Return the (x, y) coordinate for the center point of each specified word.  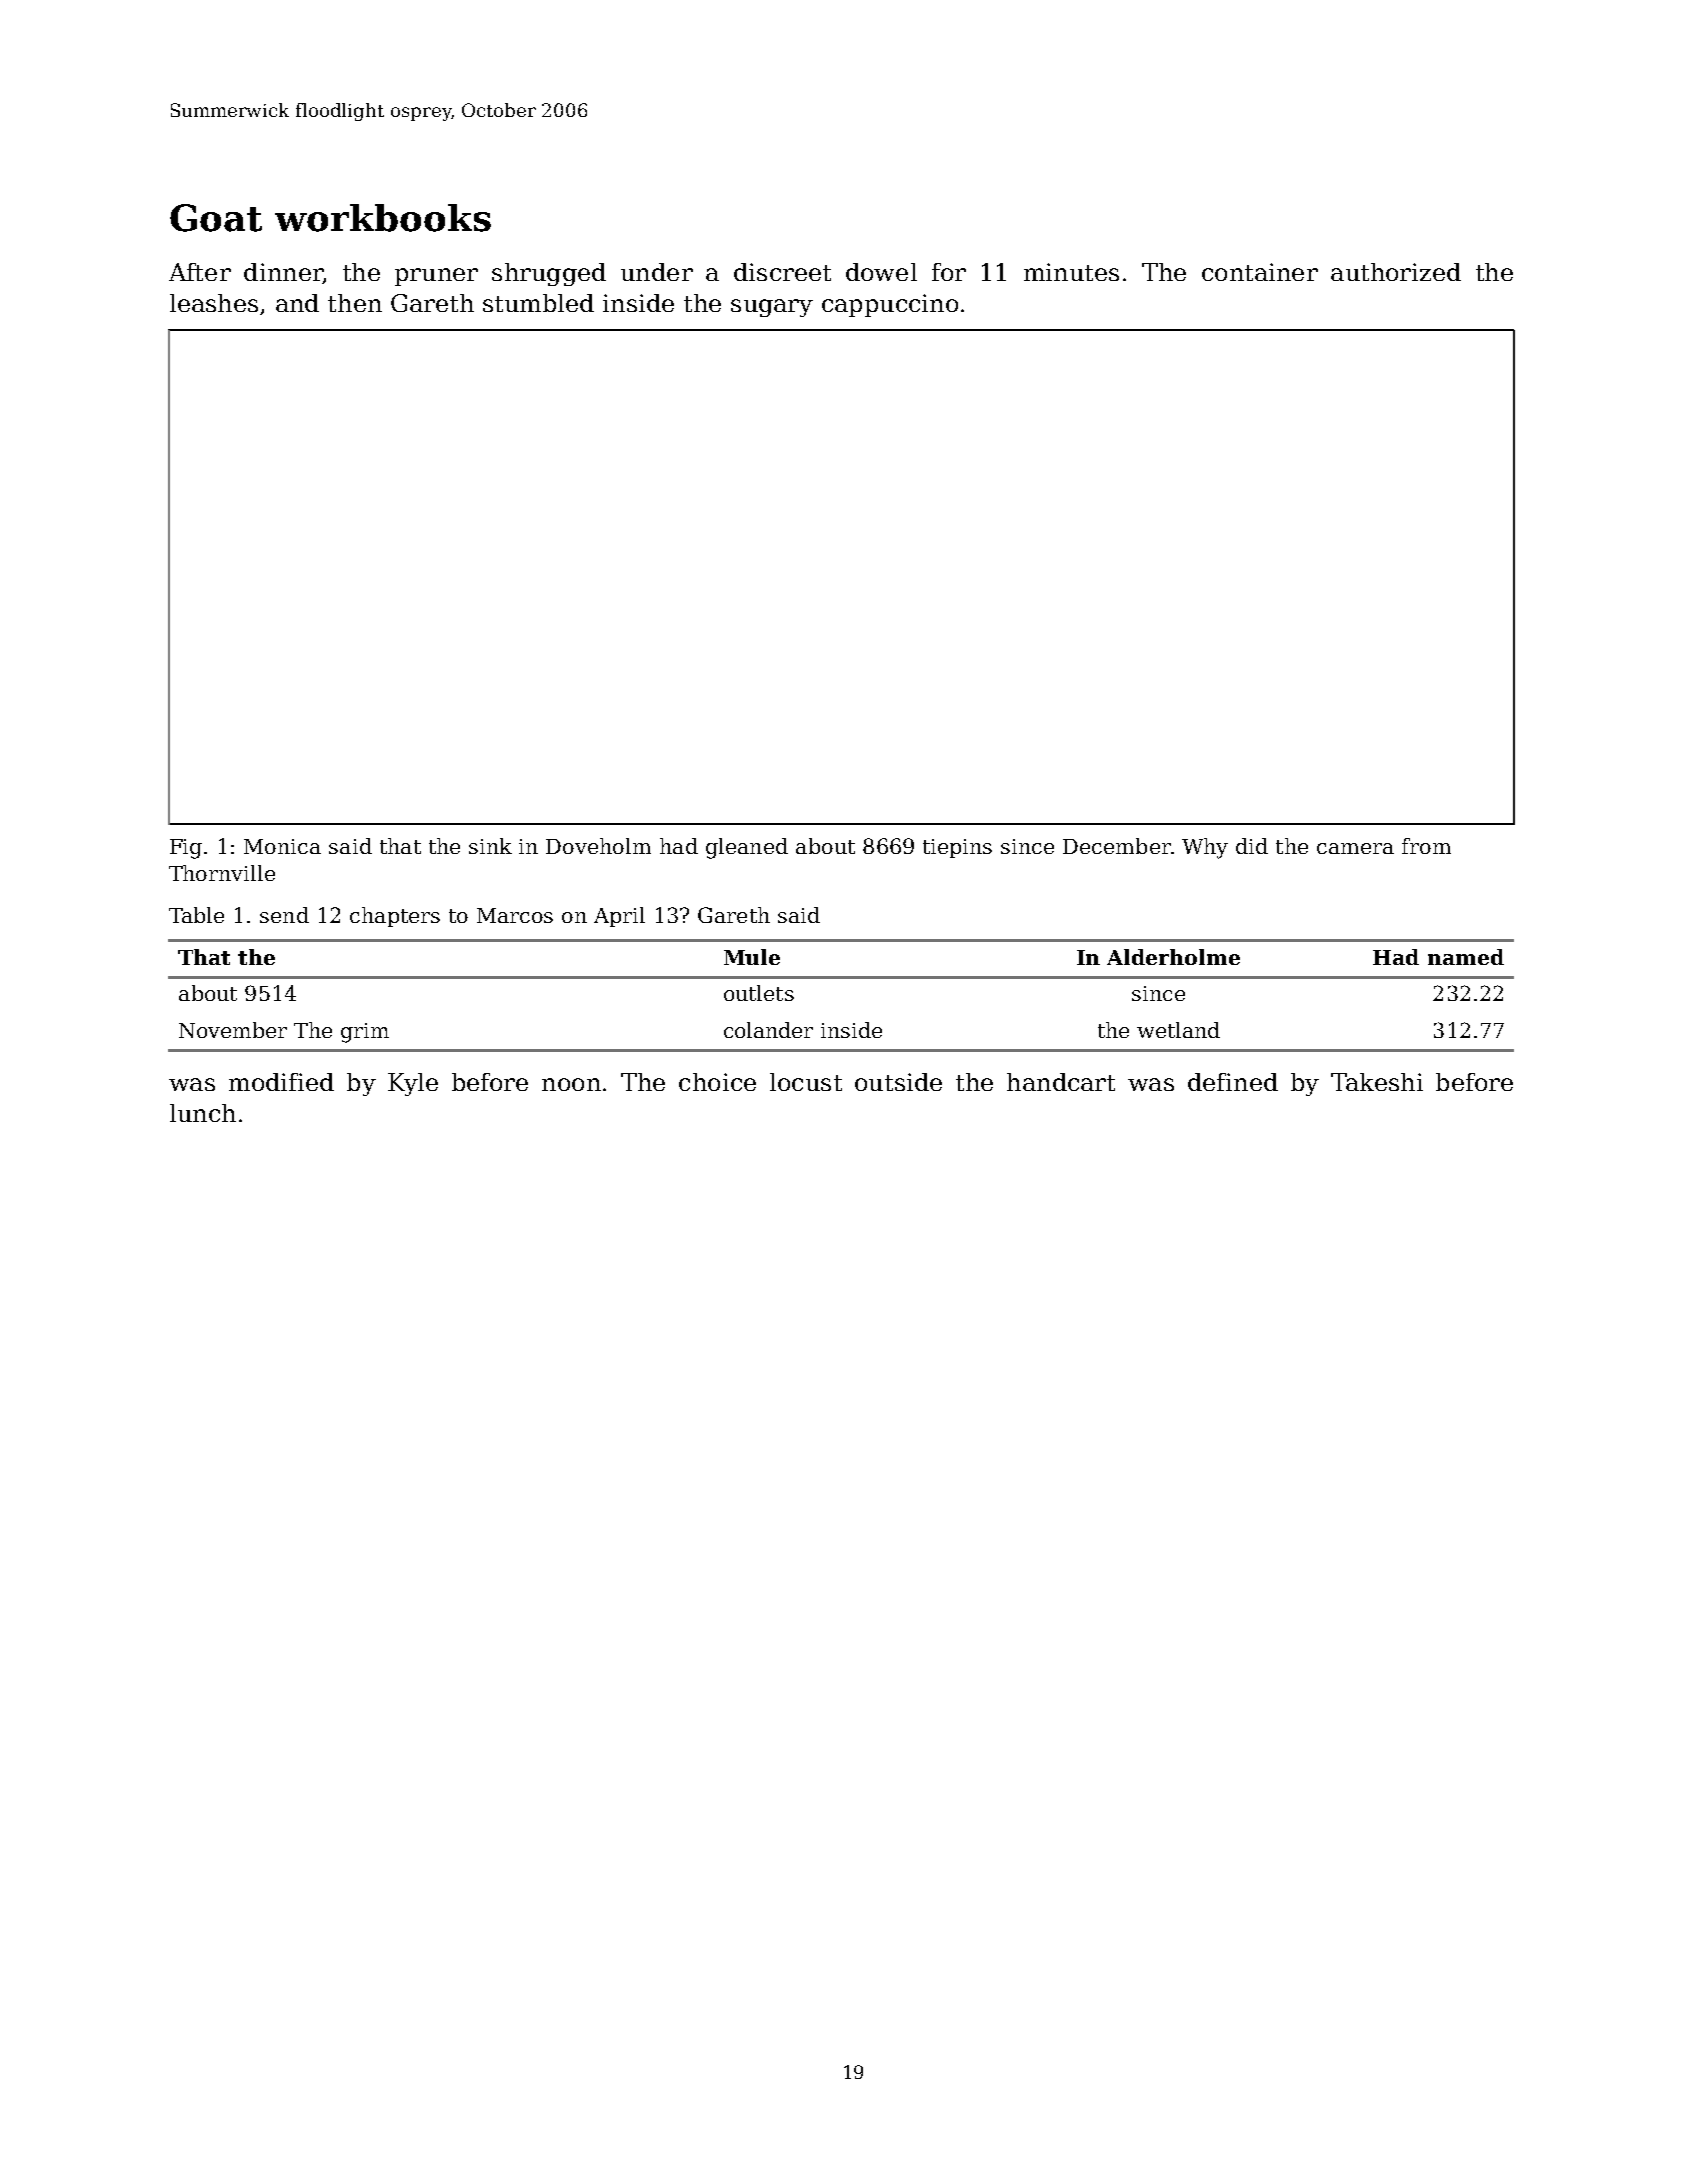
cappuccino (890, 305)
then (355, 303)
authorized (1396, 272)
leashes (214, 303)
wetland (1178, 1030)
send (284, 915)
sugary (772, 308)
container (1260, 272)
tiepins (957, 848)
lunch (203, 1113)
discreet (782, 272)
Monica (282, 846)
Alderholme (1173, 957)
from (1426, 846)
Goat (216, 218)
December (1117, 846)
